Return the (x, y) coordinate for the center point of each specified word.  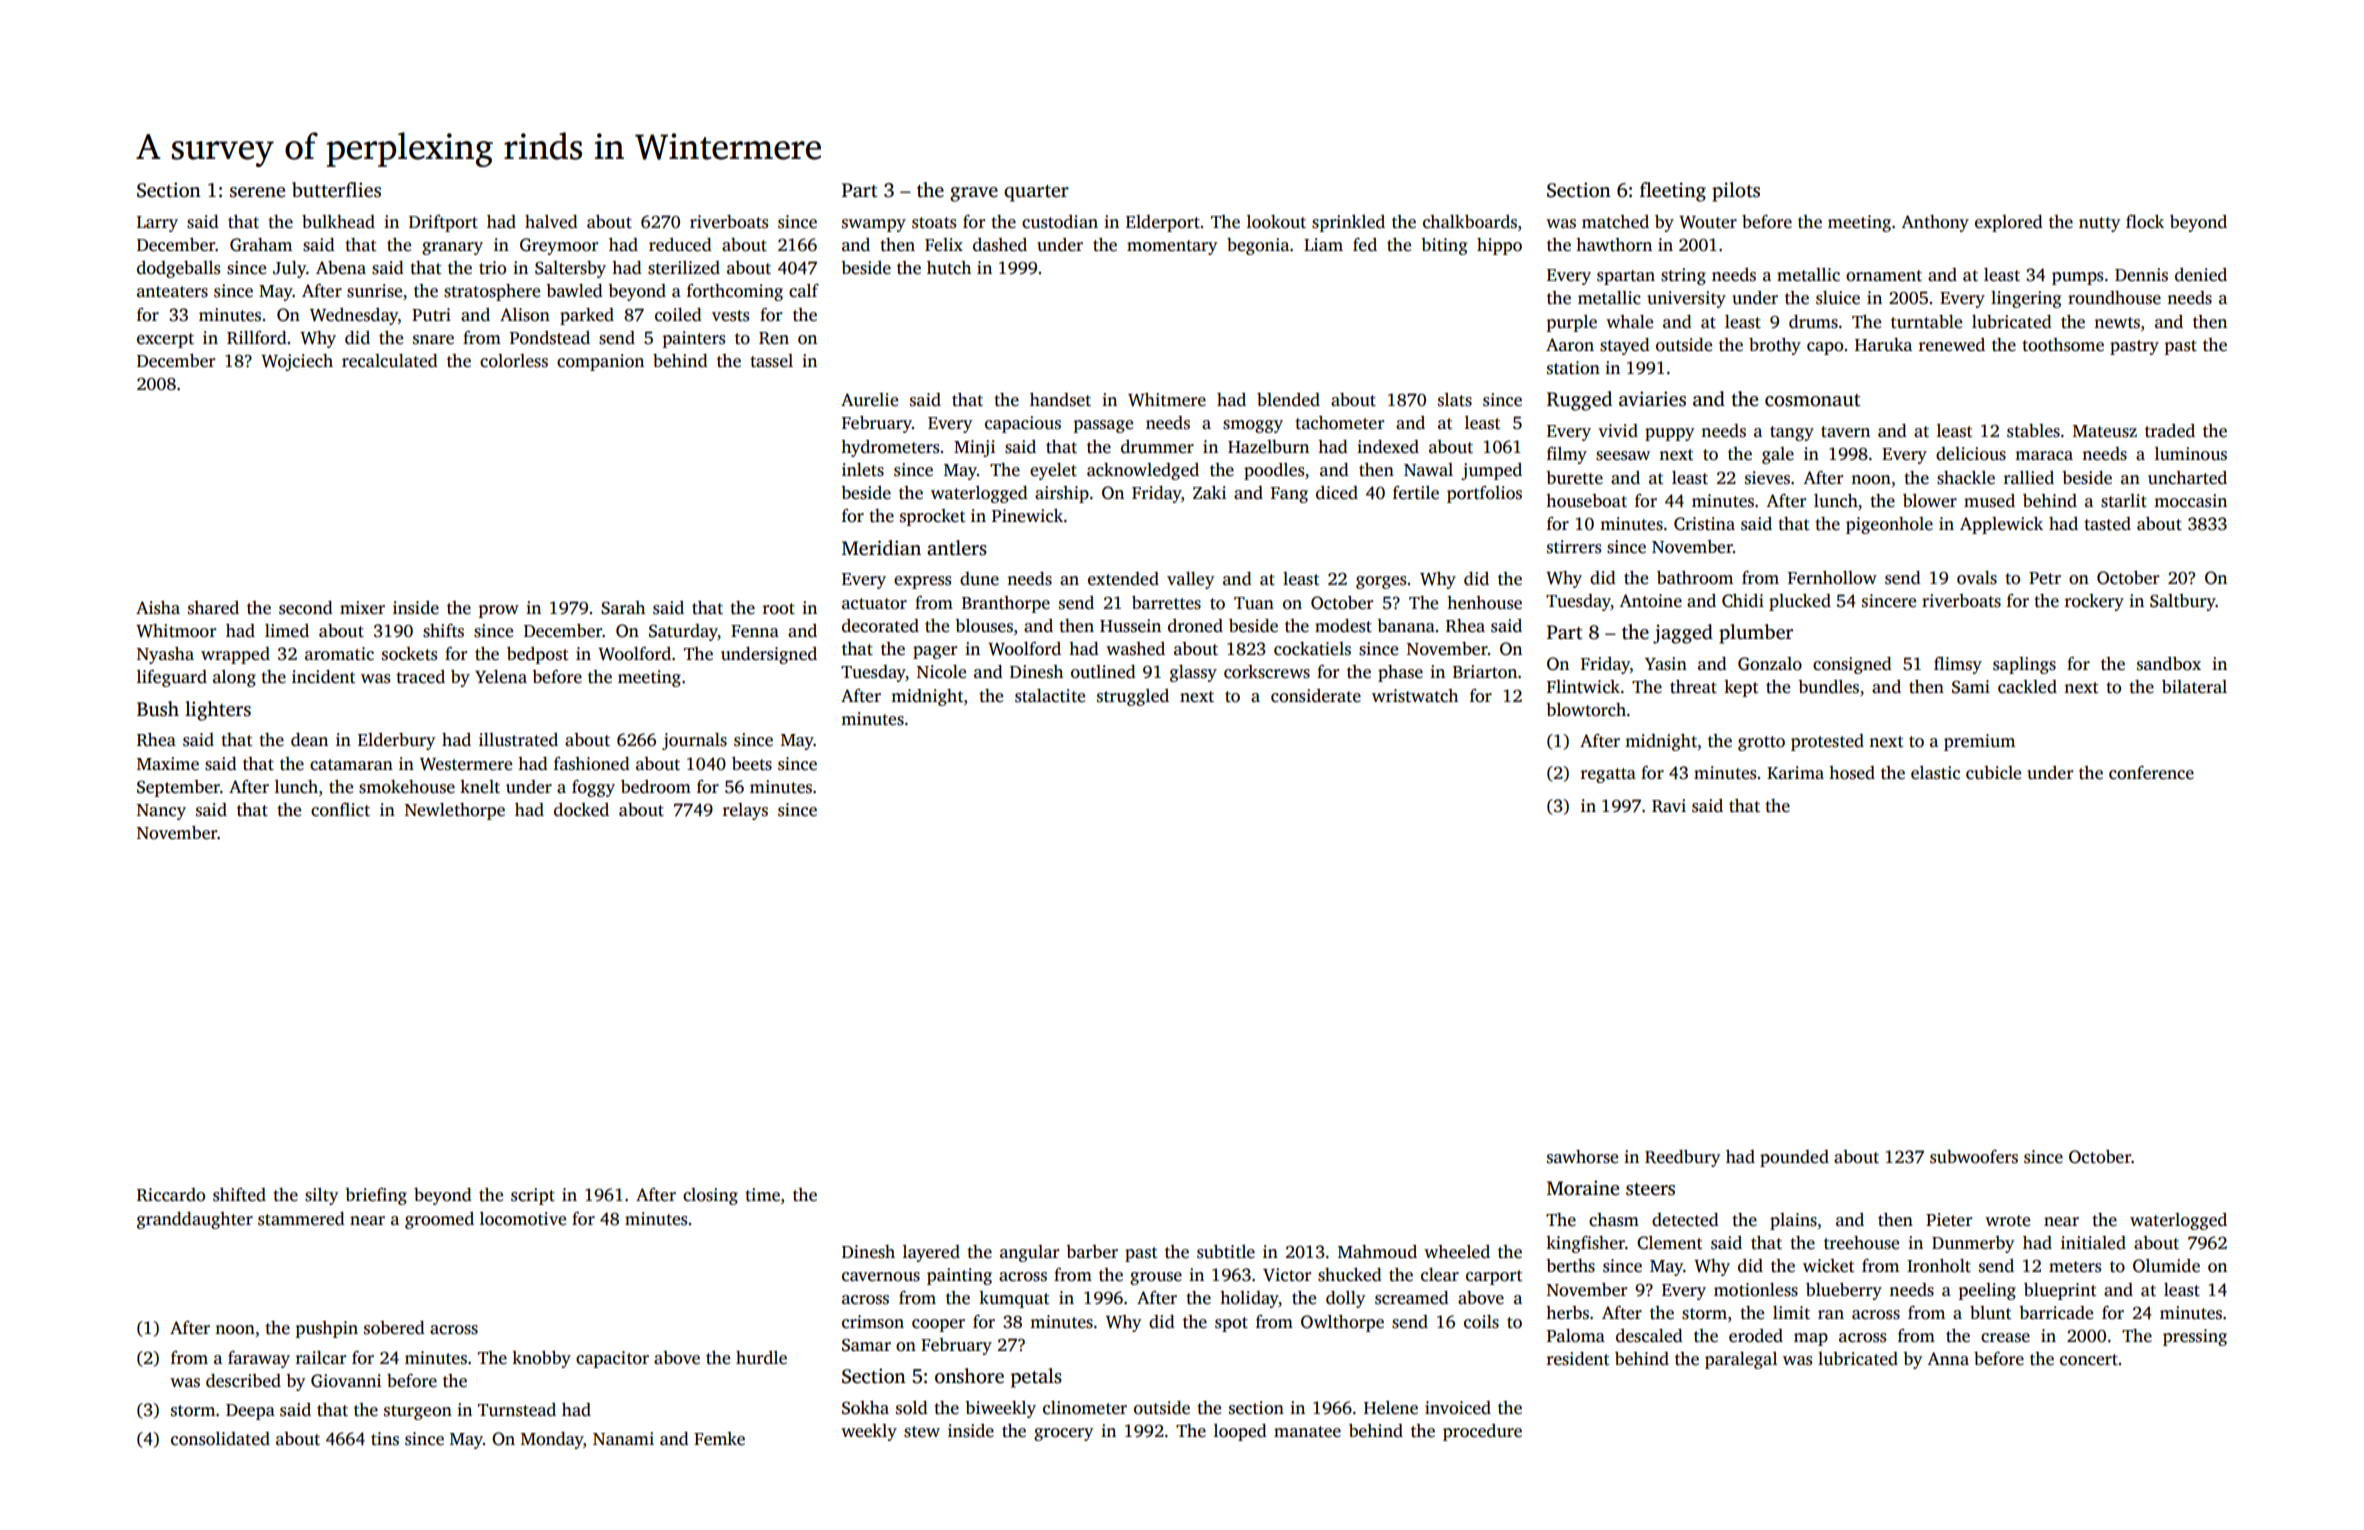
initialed (2093, 1243)
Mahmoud (1377, 1252)
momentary (1172, 247)
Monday (552, 1440)
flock (2145, 222)
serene (257, 192)
